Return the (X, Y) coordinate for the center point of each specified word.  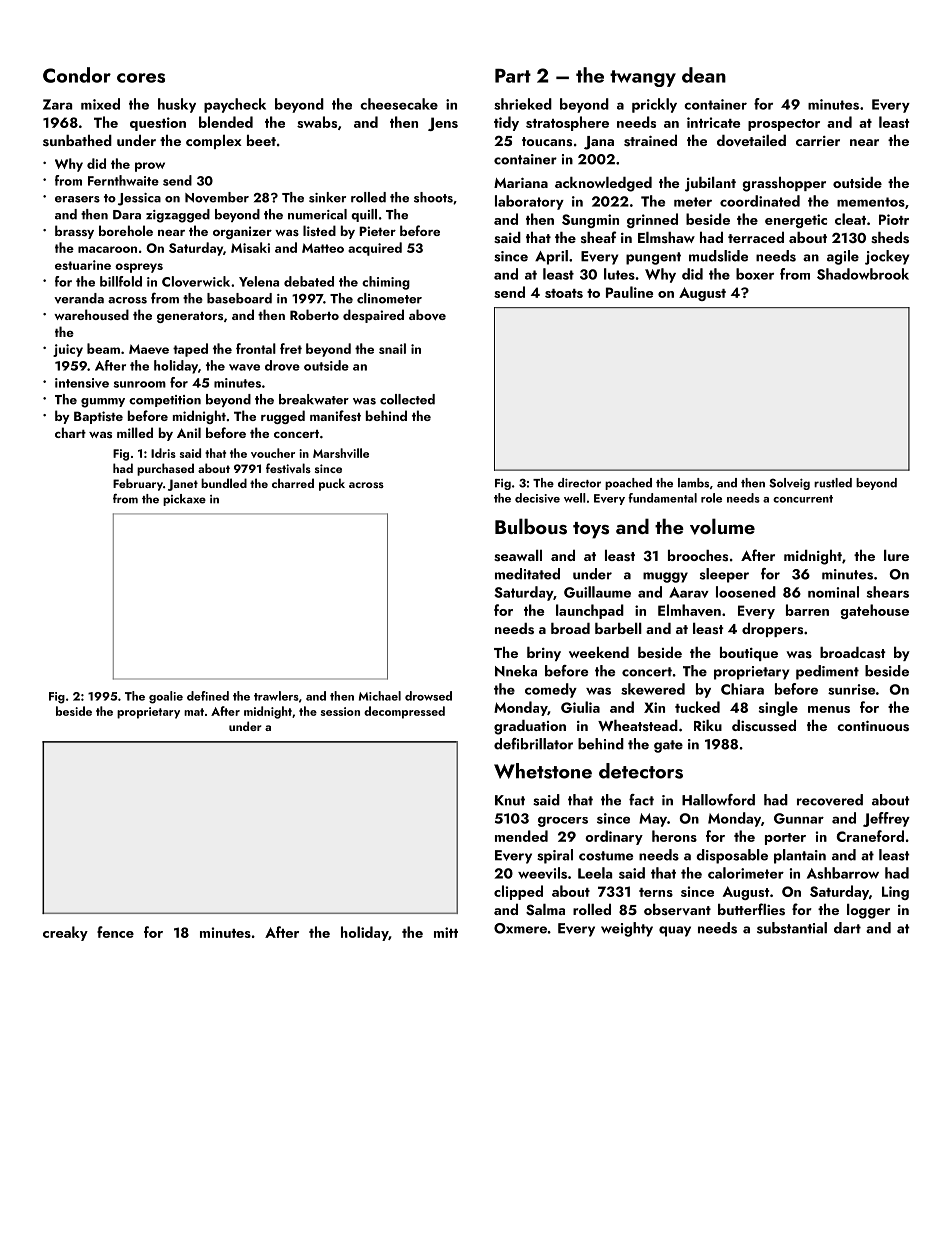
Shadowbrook (863, 274)
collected (407, 399)
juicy (68, 350)
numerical (317, 214)
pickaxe (184, 500)
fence (115, 932)
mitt (446, 932)
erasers (77, 199)
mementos (871, 202)
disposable (732, 856)
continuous (873, 726)
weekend (599, 652)
